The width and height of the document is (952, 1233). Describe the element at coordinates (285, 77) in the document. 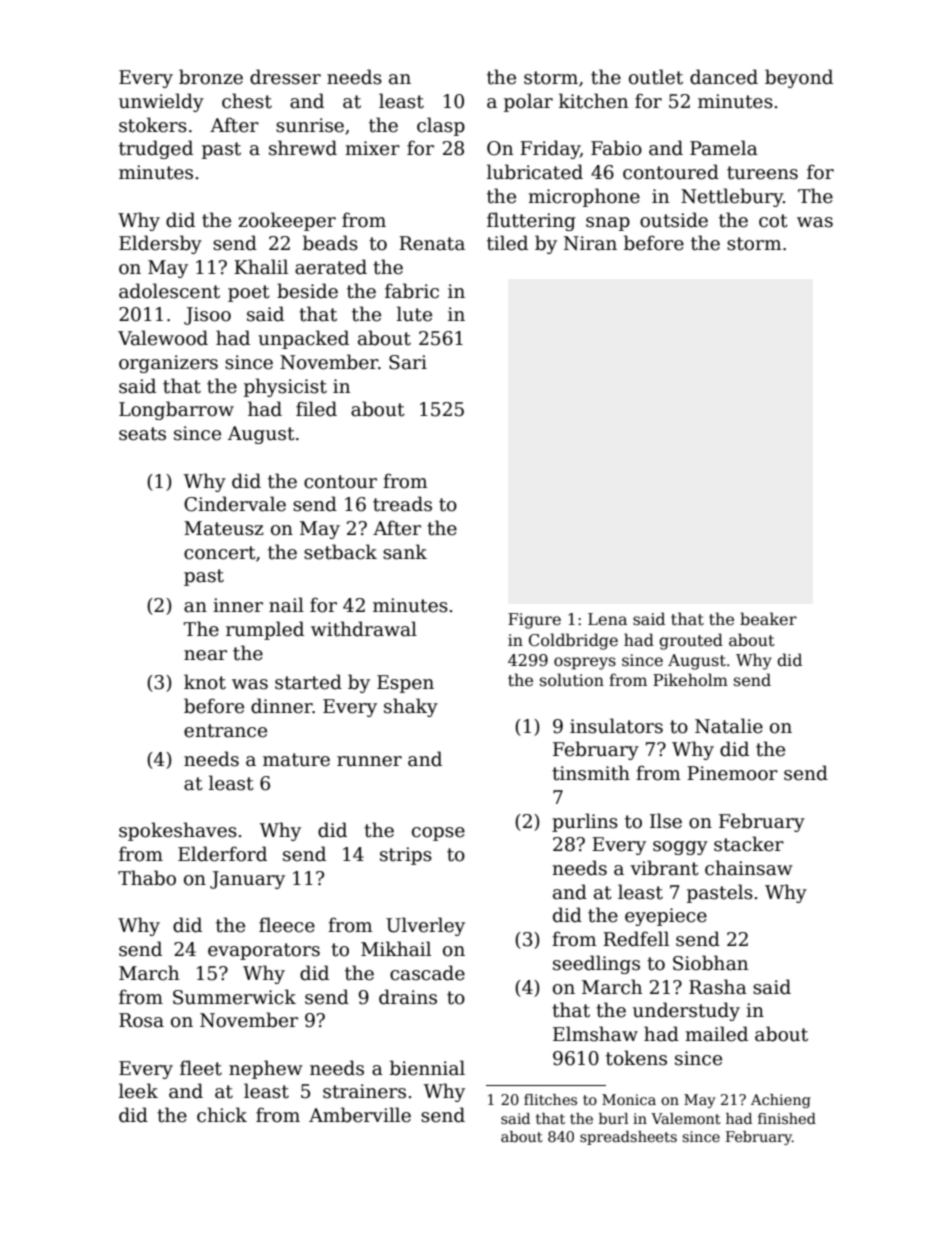

I see `dresser` at that location.
